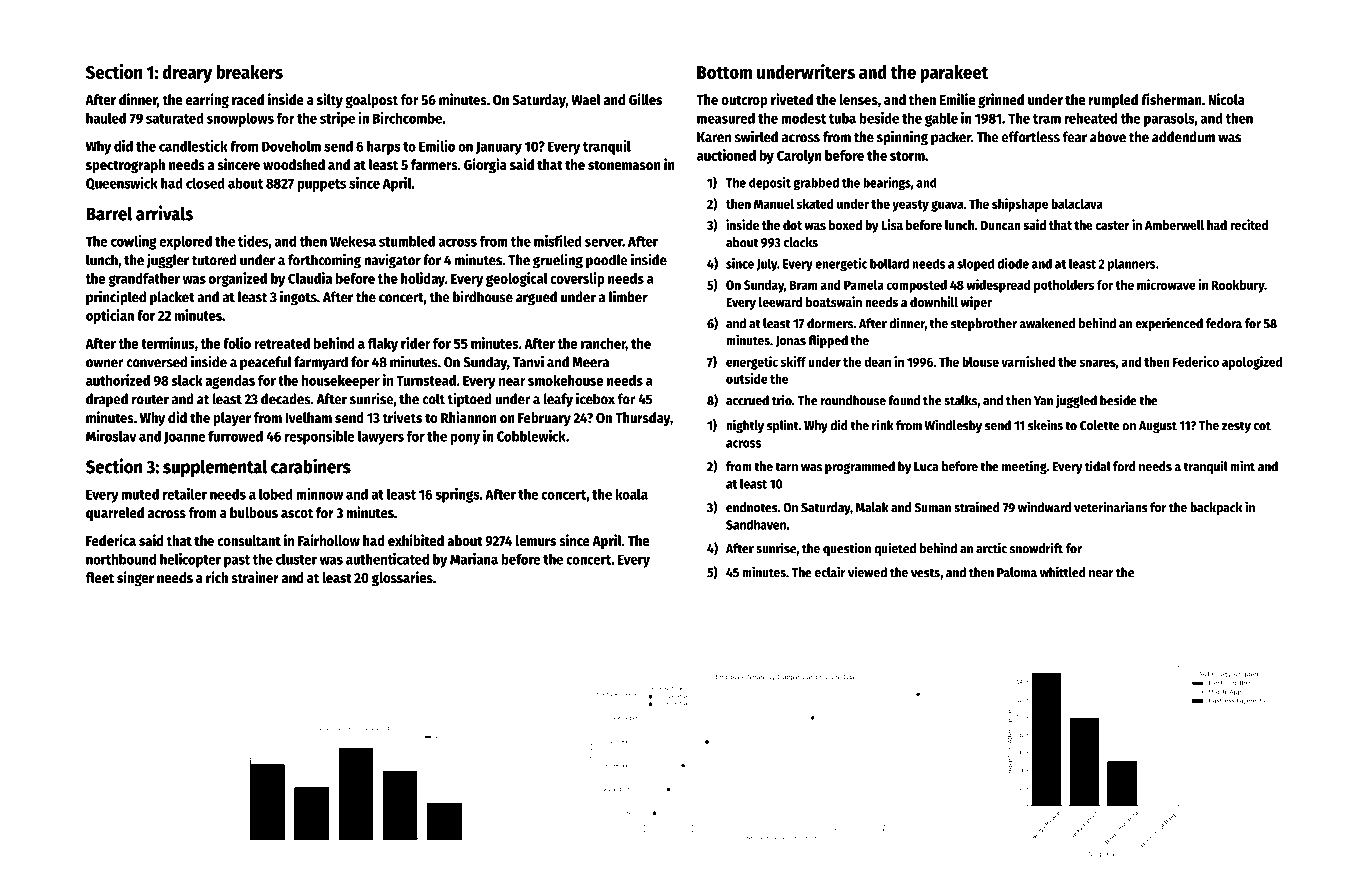 This document has height=887, width=1372. I want to click on earring, so click(207, 100).
